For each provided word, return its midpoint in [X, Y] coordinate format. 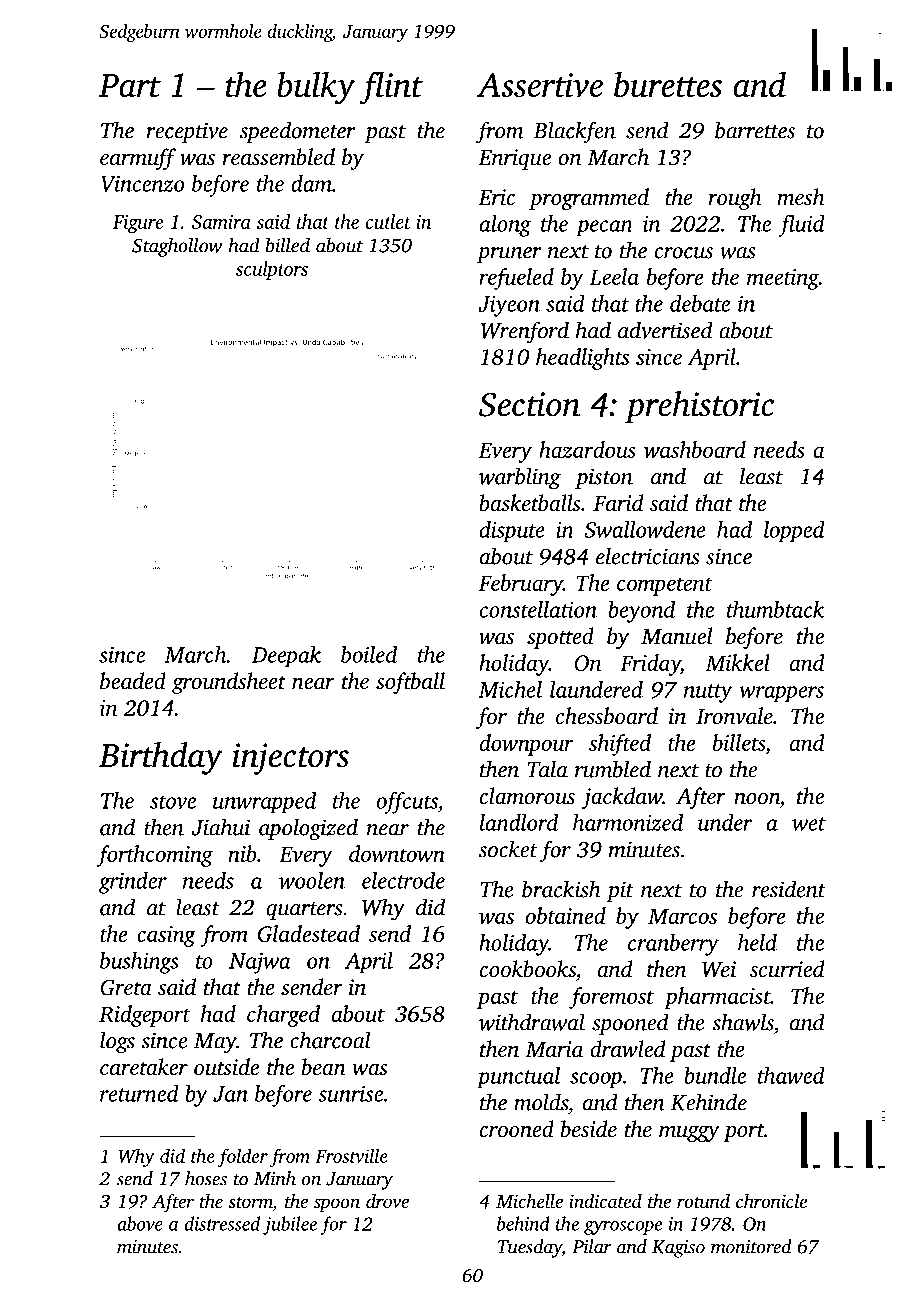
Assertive [540, 85]
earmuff [138, 159]
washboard [695, 449]
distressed [222, 1223]
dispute [512, 532]
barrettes [755, 130]
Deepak [286, 656]
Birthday [161, 758]
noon [757, 799]
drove [387, 1201]
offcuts [407, 803]
